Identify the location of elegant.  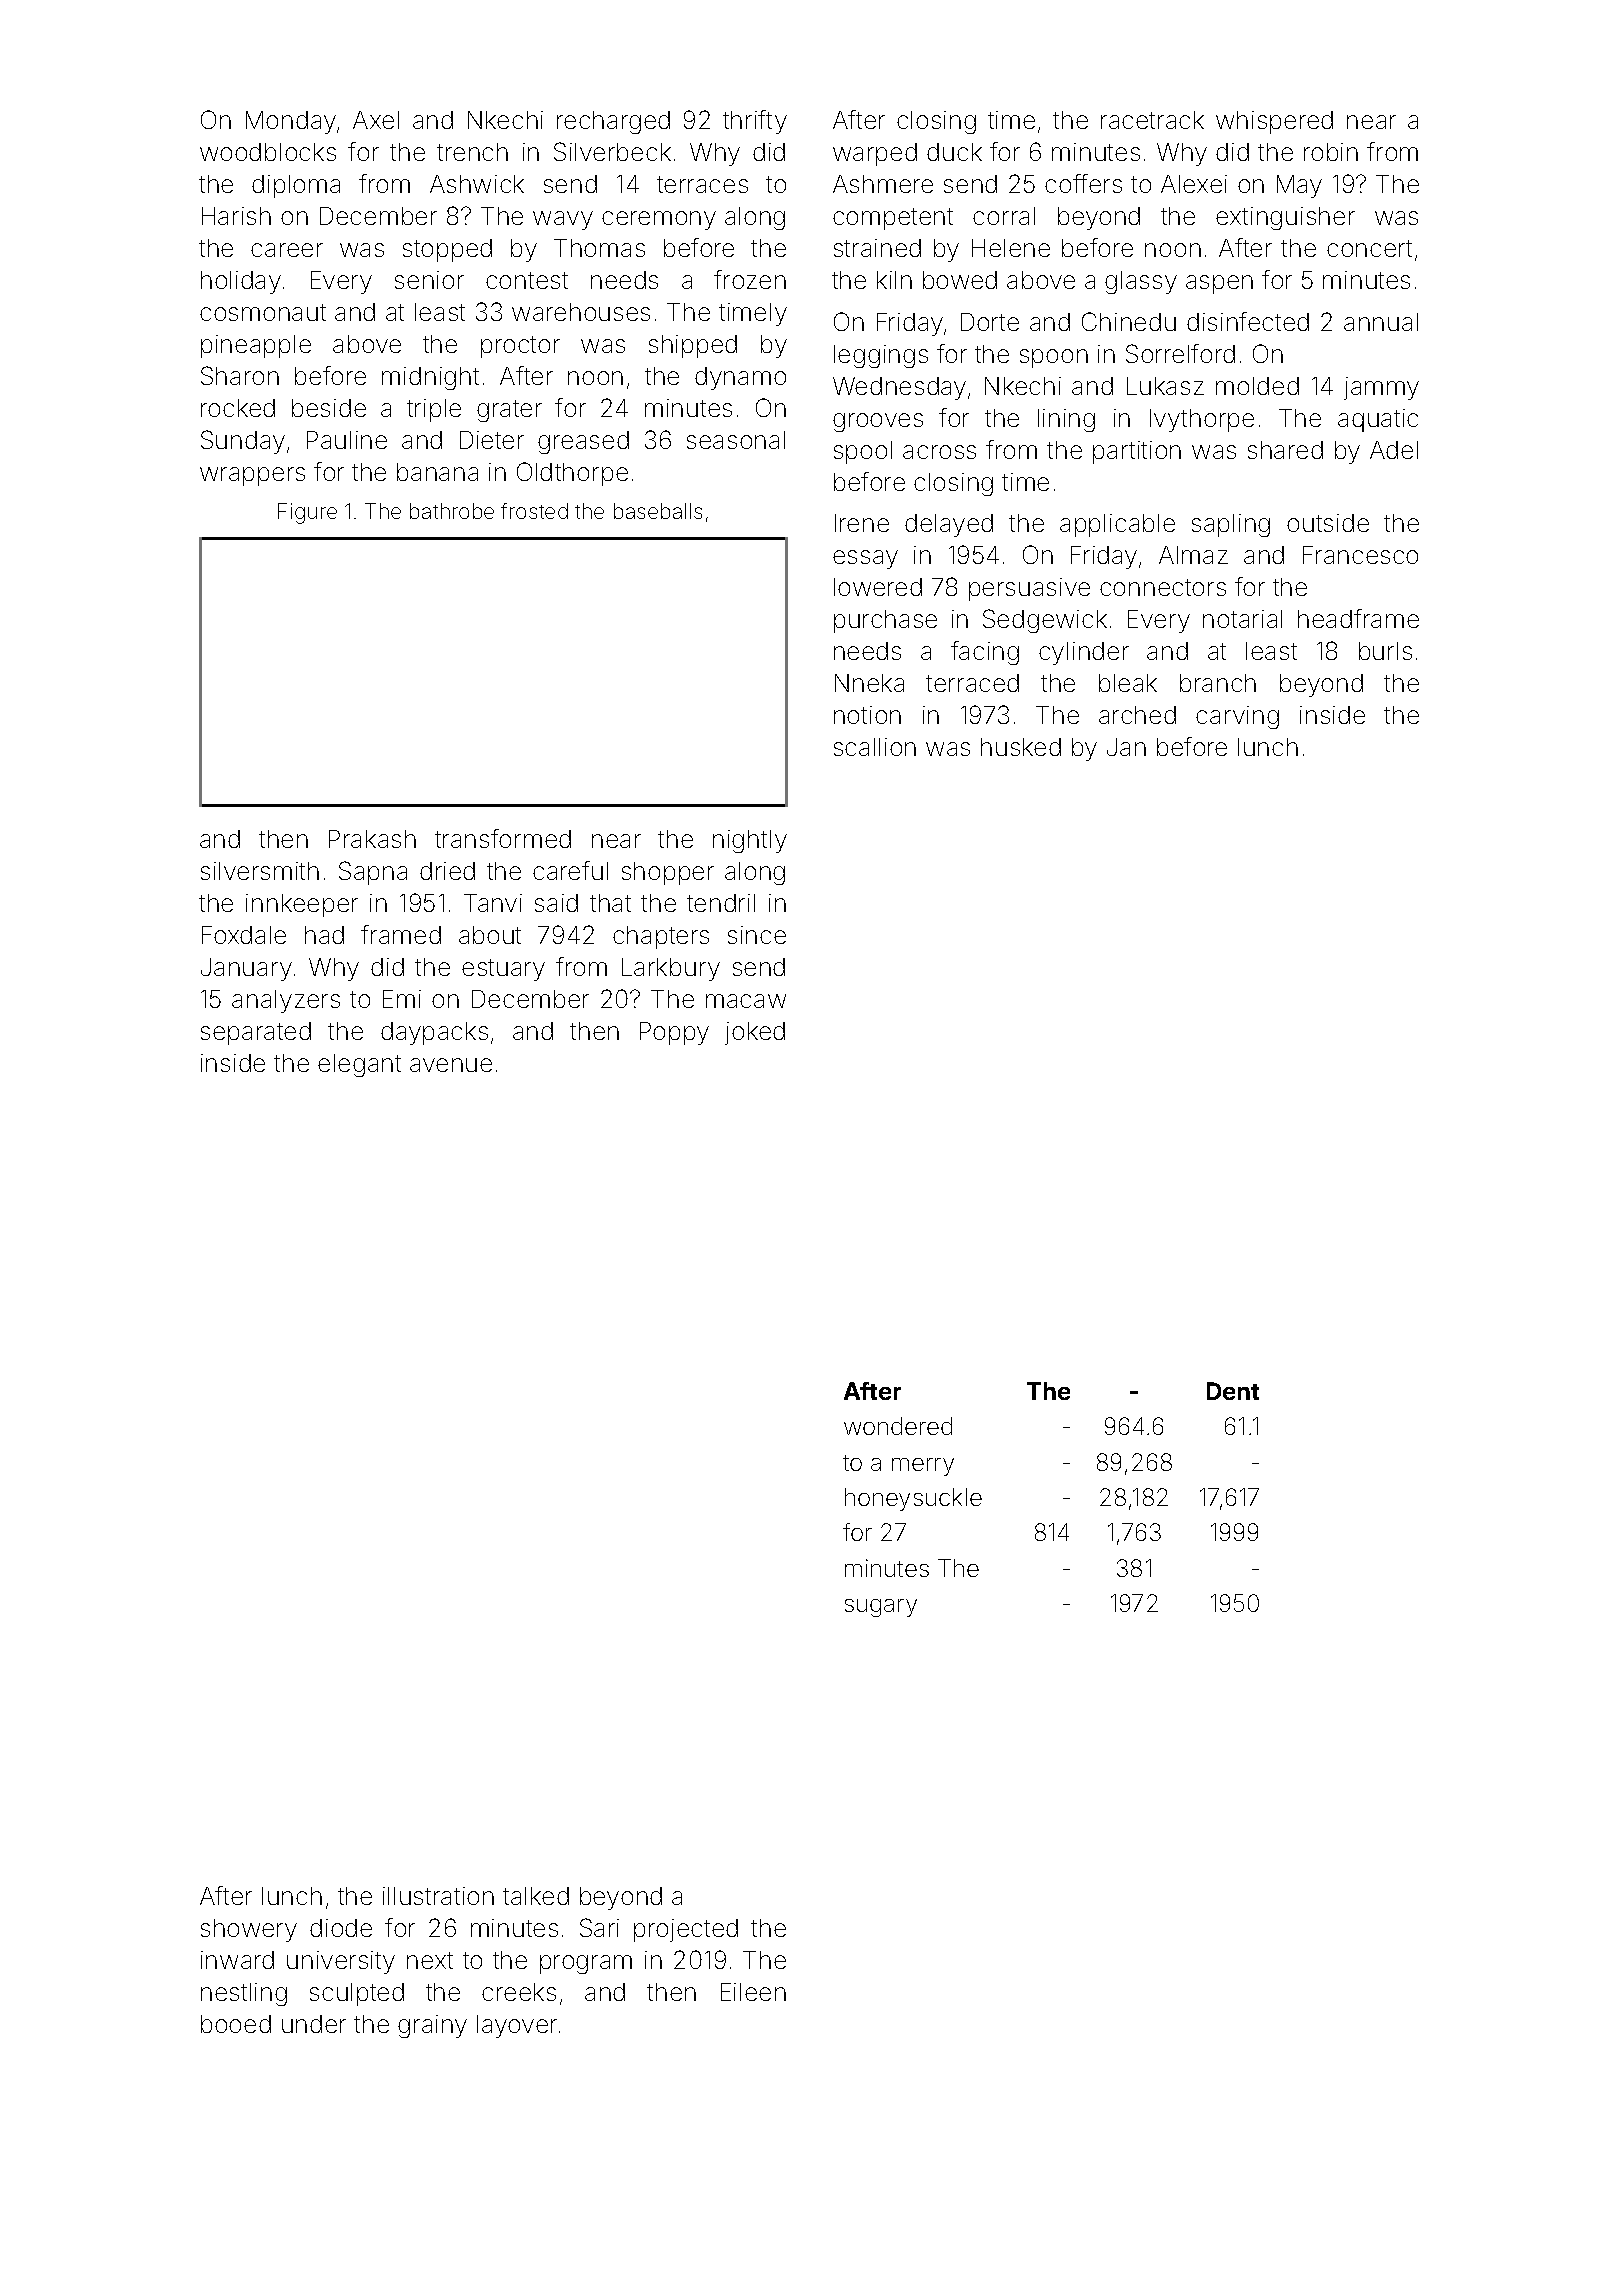
(359, 1065).
